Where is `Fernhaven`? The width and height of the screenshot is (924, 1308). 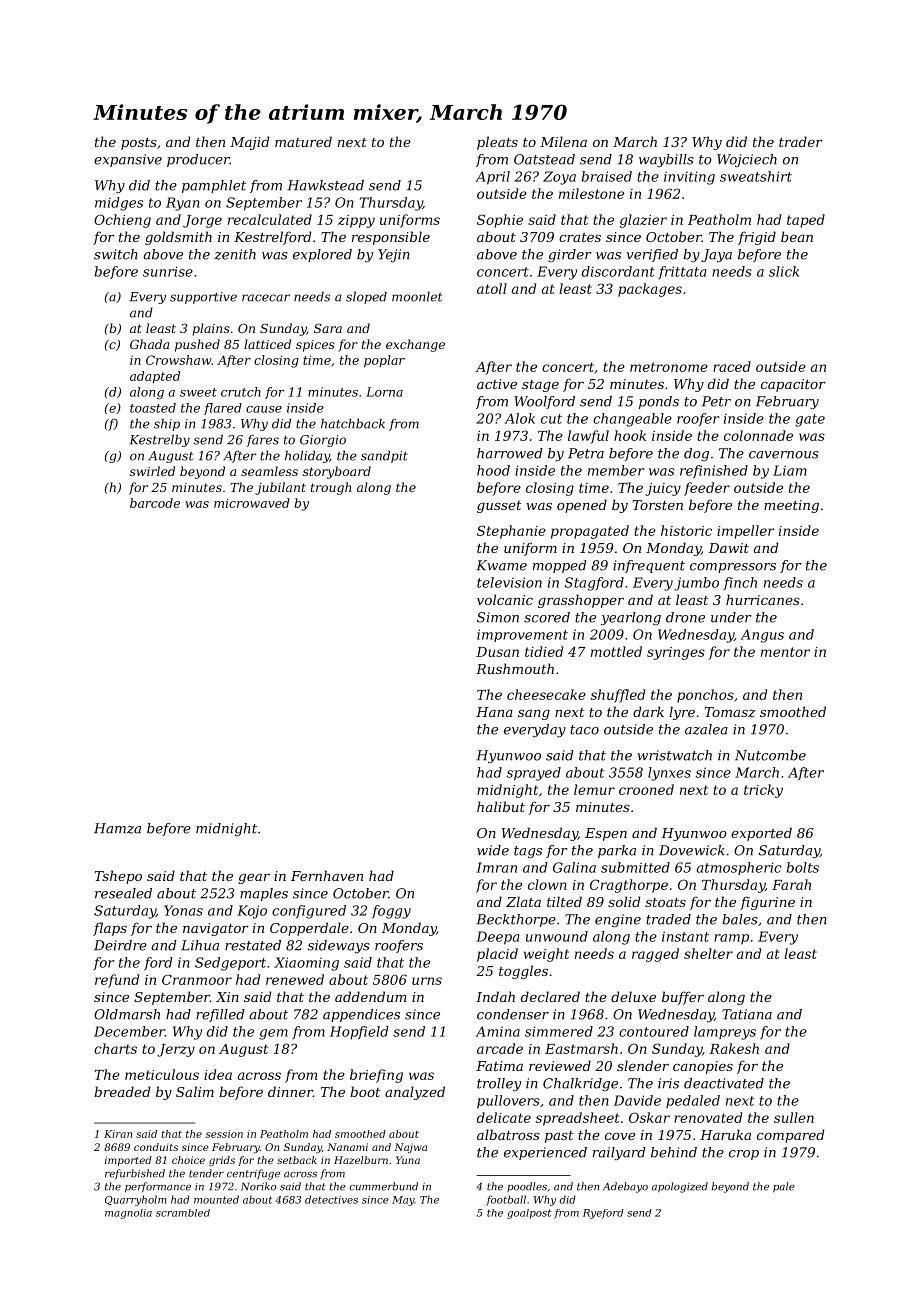 Fernhaven is located at coordinates (327, 875).
